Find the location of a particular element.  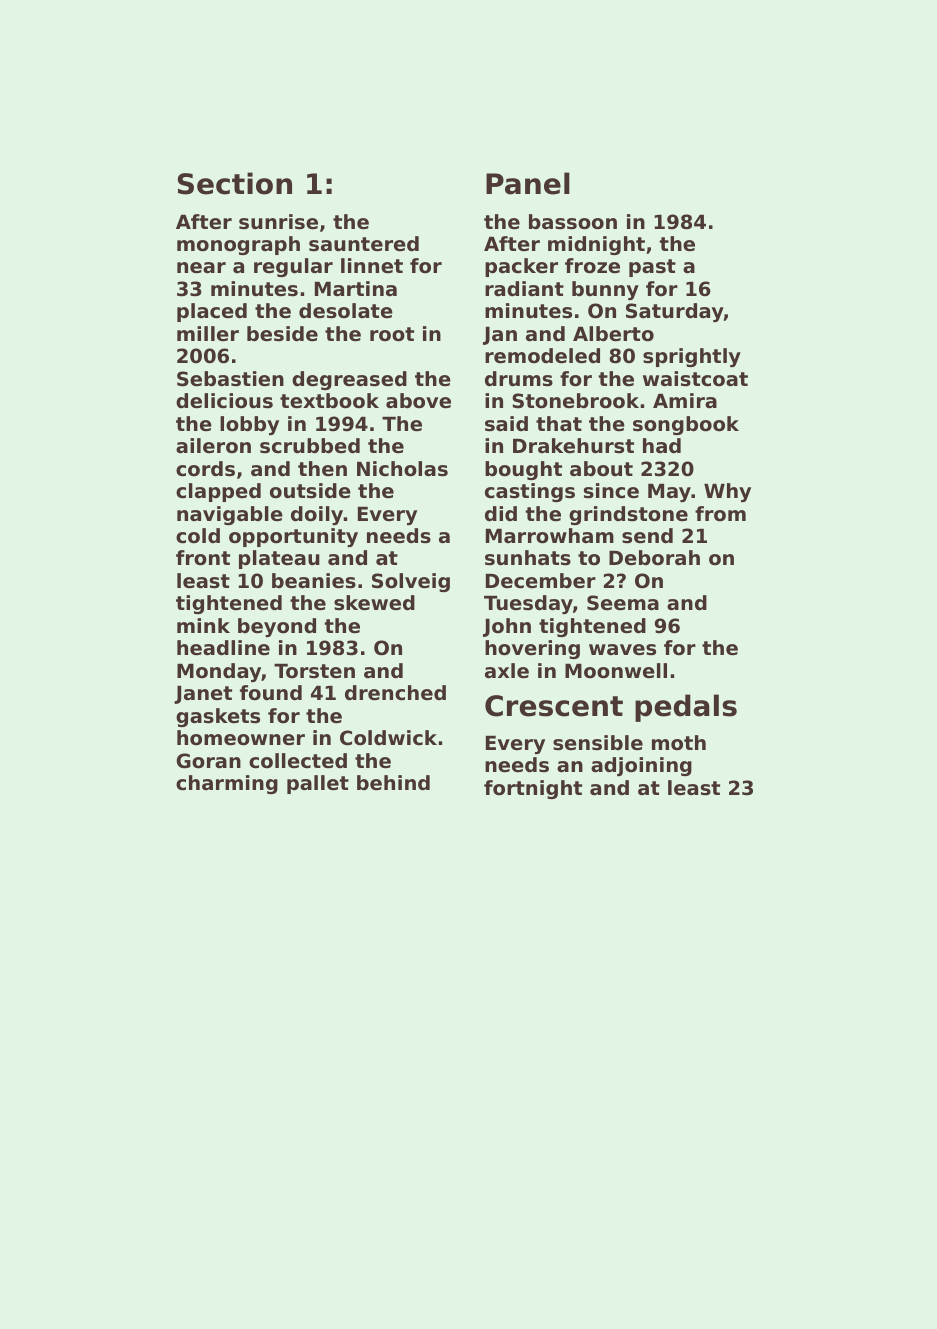

past is located at coordinates (652, 268).
